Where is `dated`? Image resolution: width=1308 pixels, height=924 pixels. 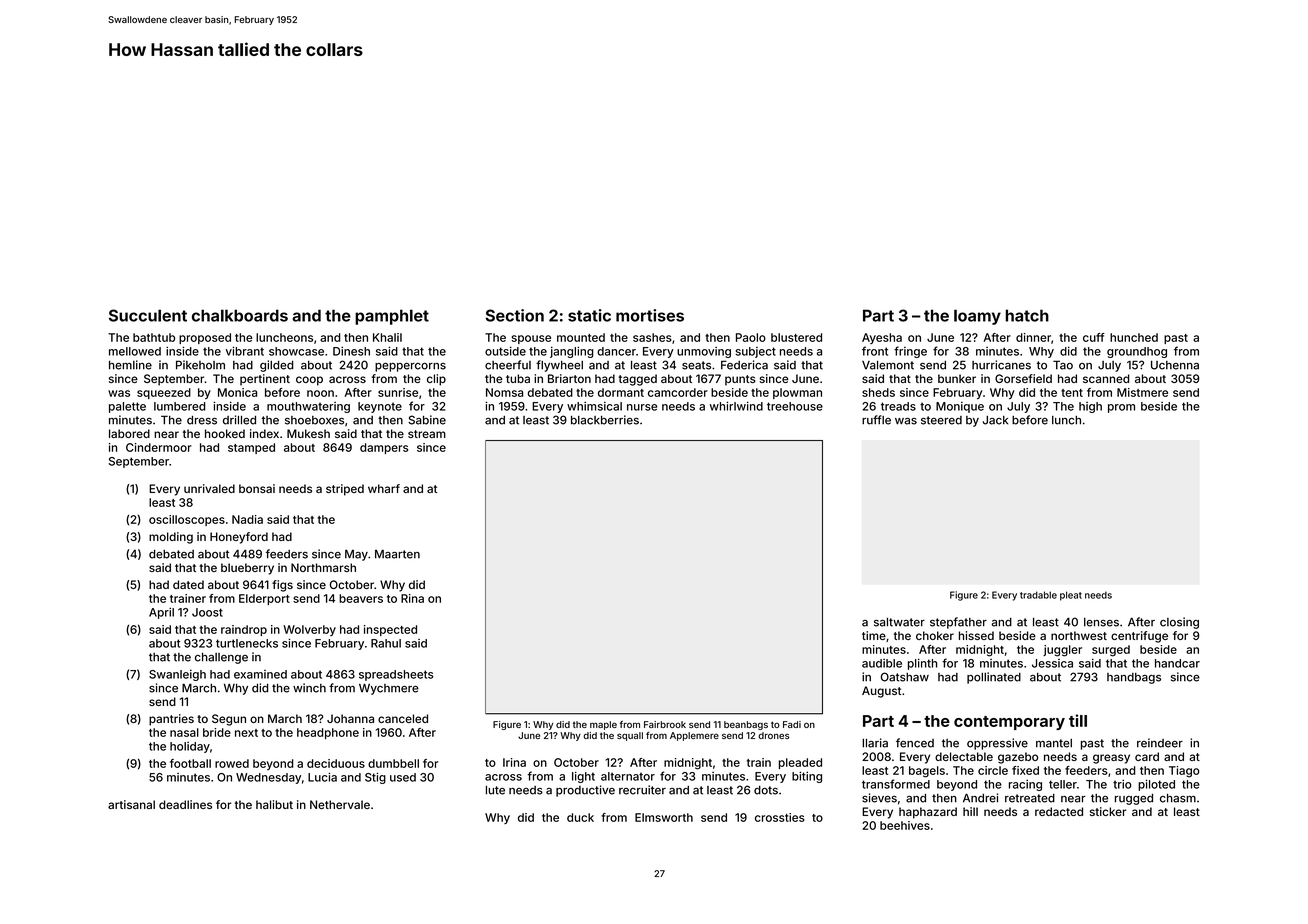 dated is located at coordinates (188, 584).
